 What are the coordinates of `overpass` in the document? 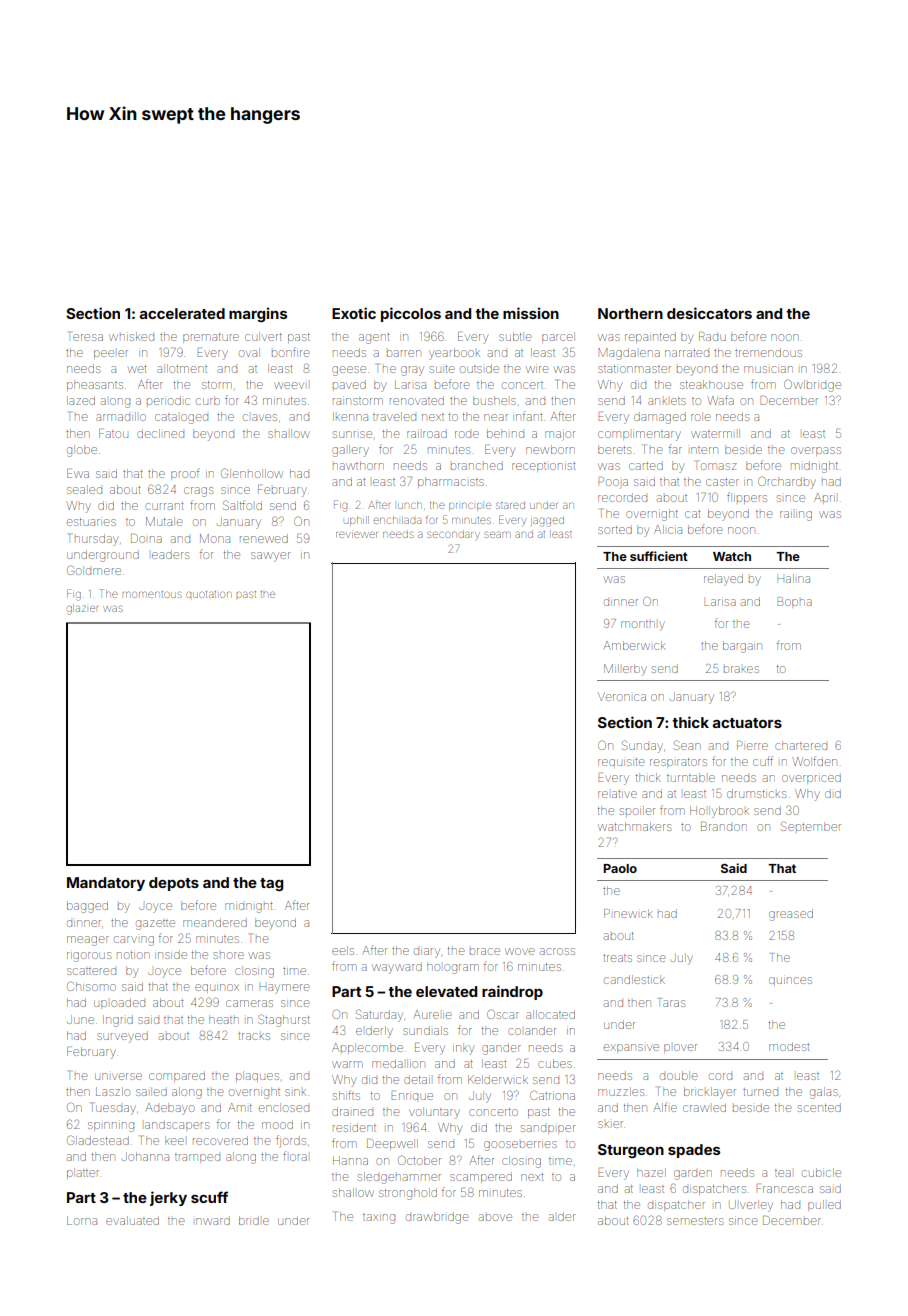 It's located at (816, 451).
